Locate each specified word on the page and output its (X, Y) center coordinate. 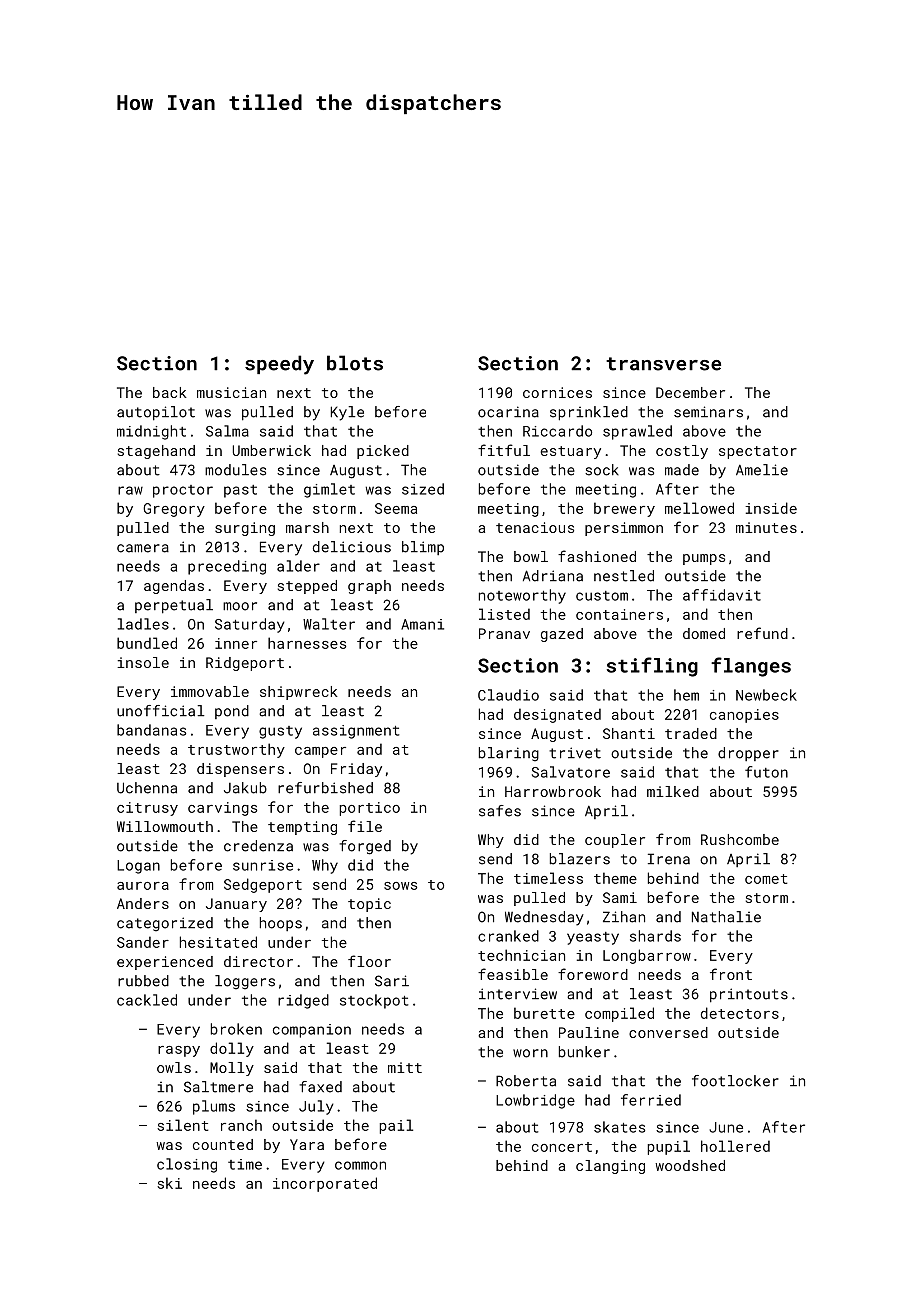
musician (231, 392)
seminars (708, 412)
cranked (508, 936)
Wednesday (544, 918)
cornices (557, 392)
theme (615, 878)
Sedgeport (263, 885)
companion (312, 1031)
